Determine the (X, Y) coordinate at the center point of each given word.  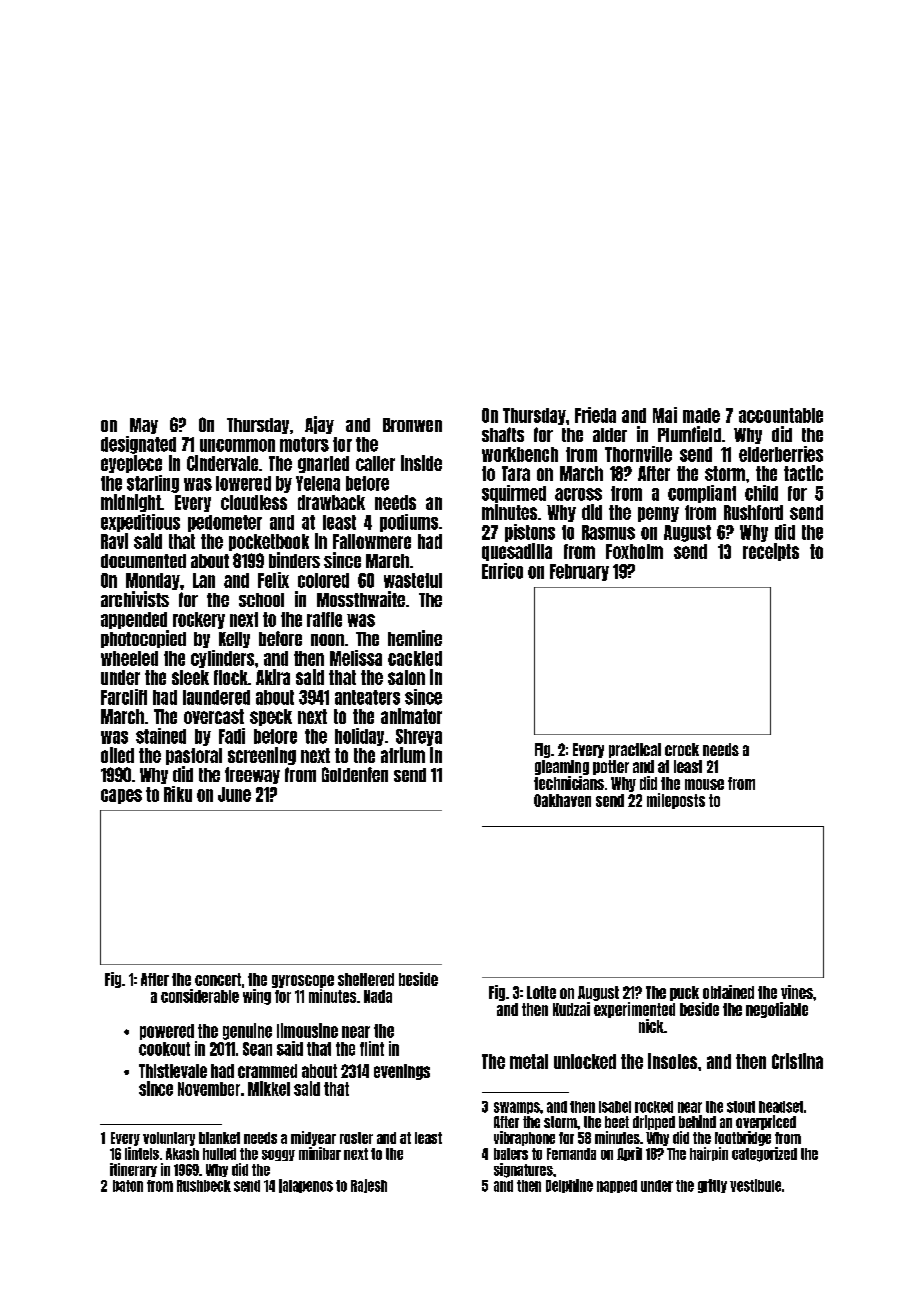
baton (128, 1186)
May (144, 426)
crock (682, 749)
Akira (273, 677)
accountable (781, 415)
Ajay (319, 425)
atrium (403, 755)
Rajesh (369, 1186)
